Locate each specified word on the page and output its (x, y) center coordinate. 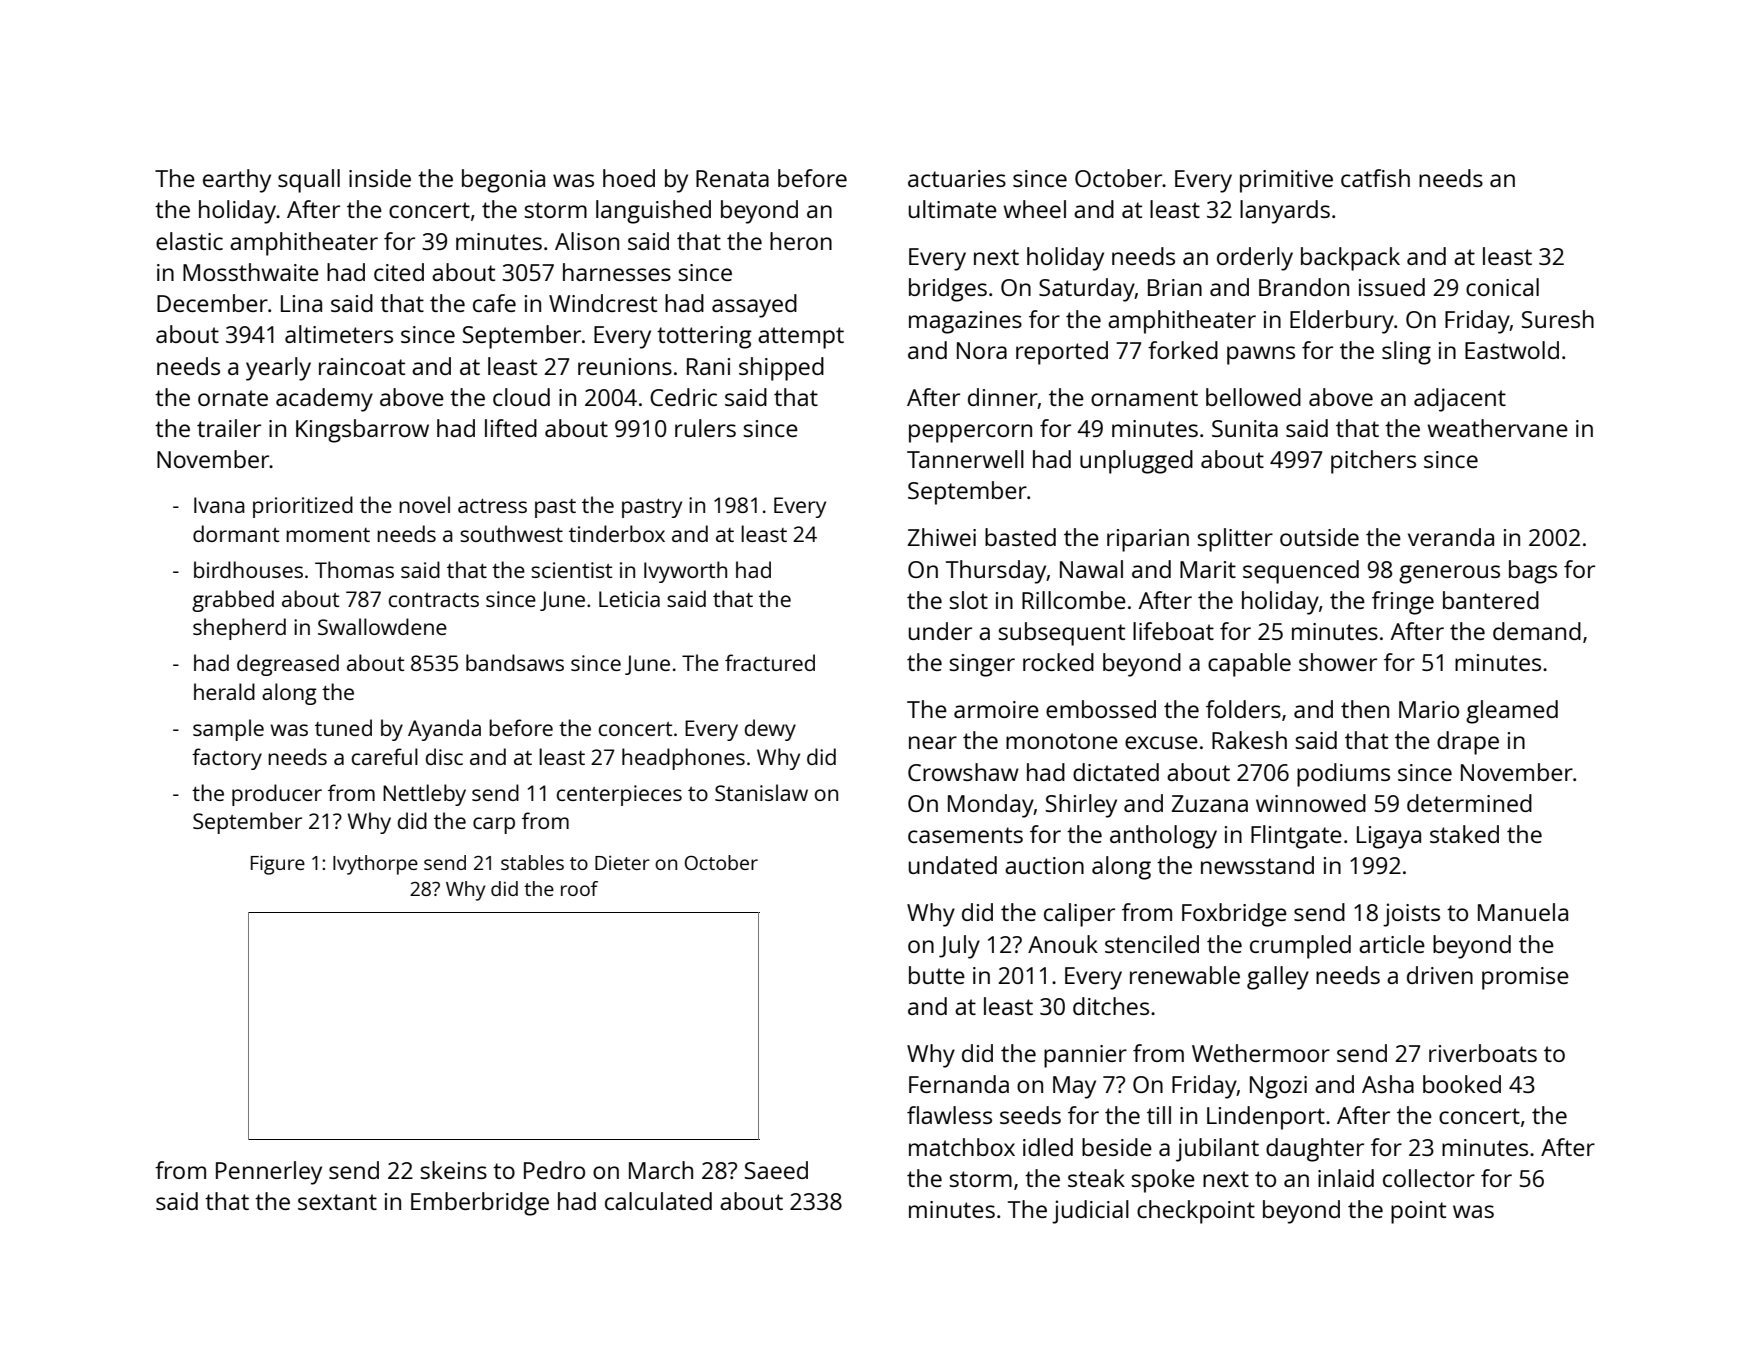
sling (1406, 353)
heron (801, 241)
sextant (337, 1202)
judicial (1090, 1212)
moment (328, 535)
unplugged (1136, 462)
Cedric (683, 397)
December (212, 303)
